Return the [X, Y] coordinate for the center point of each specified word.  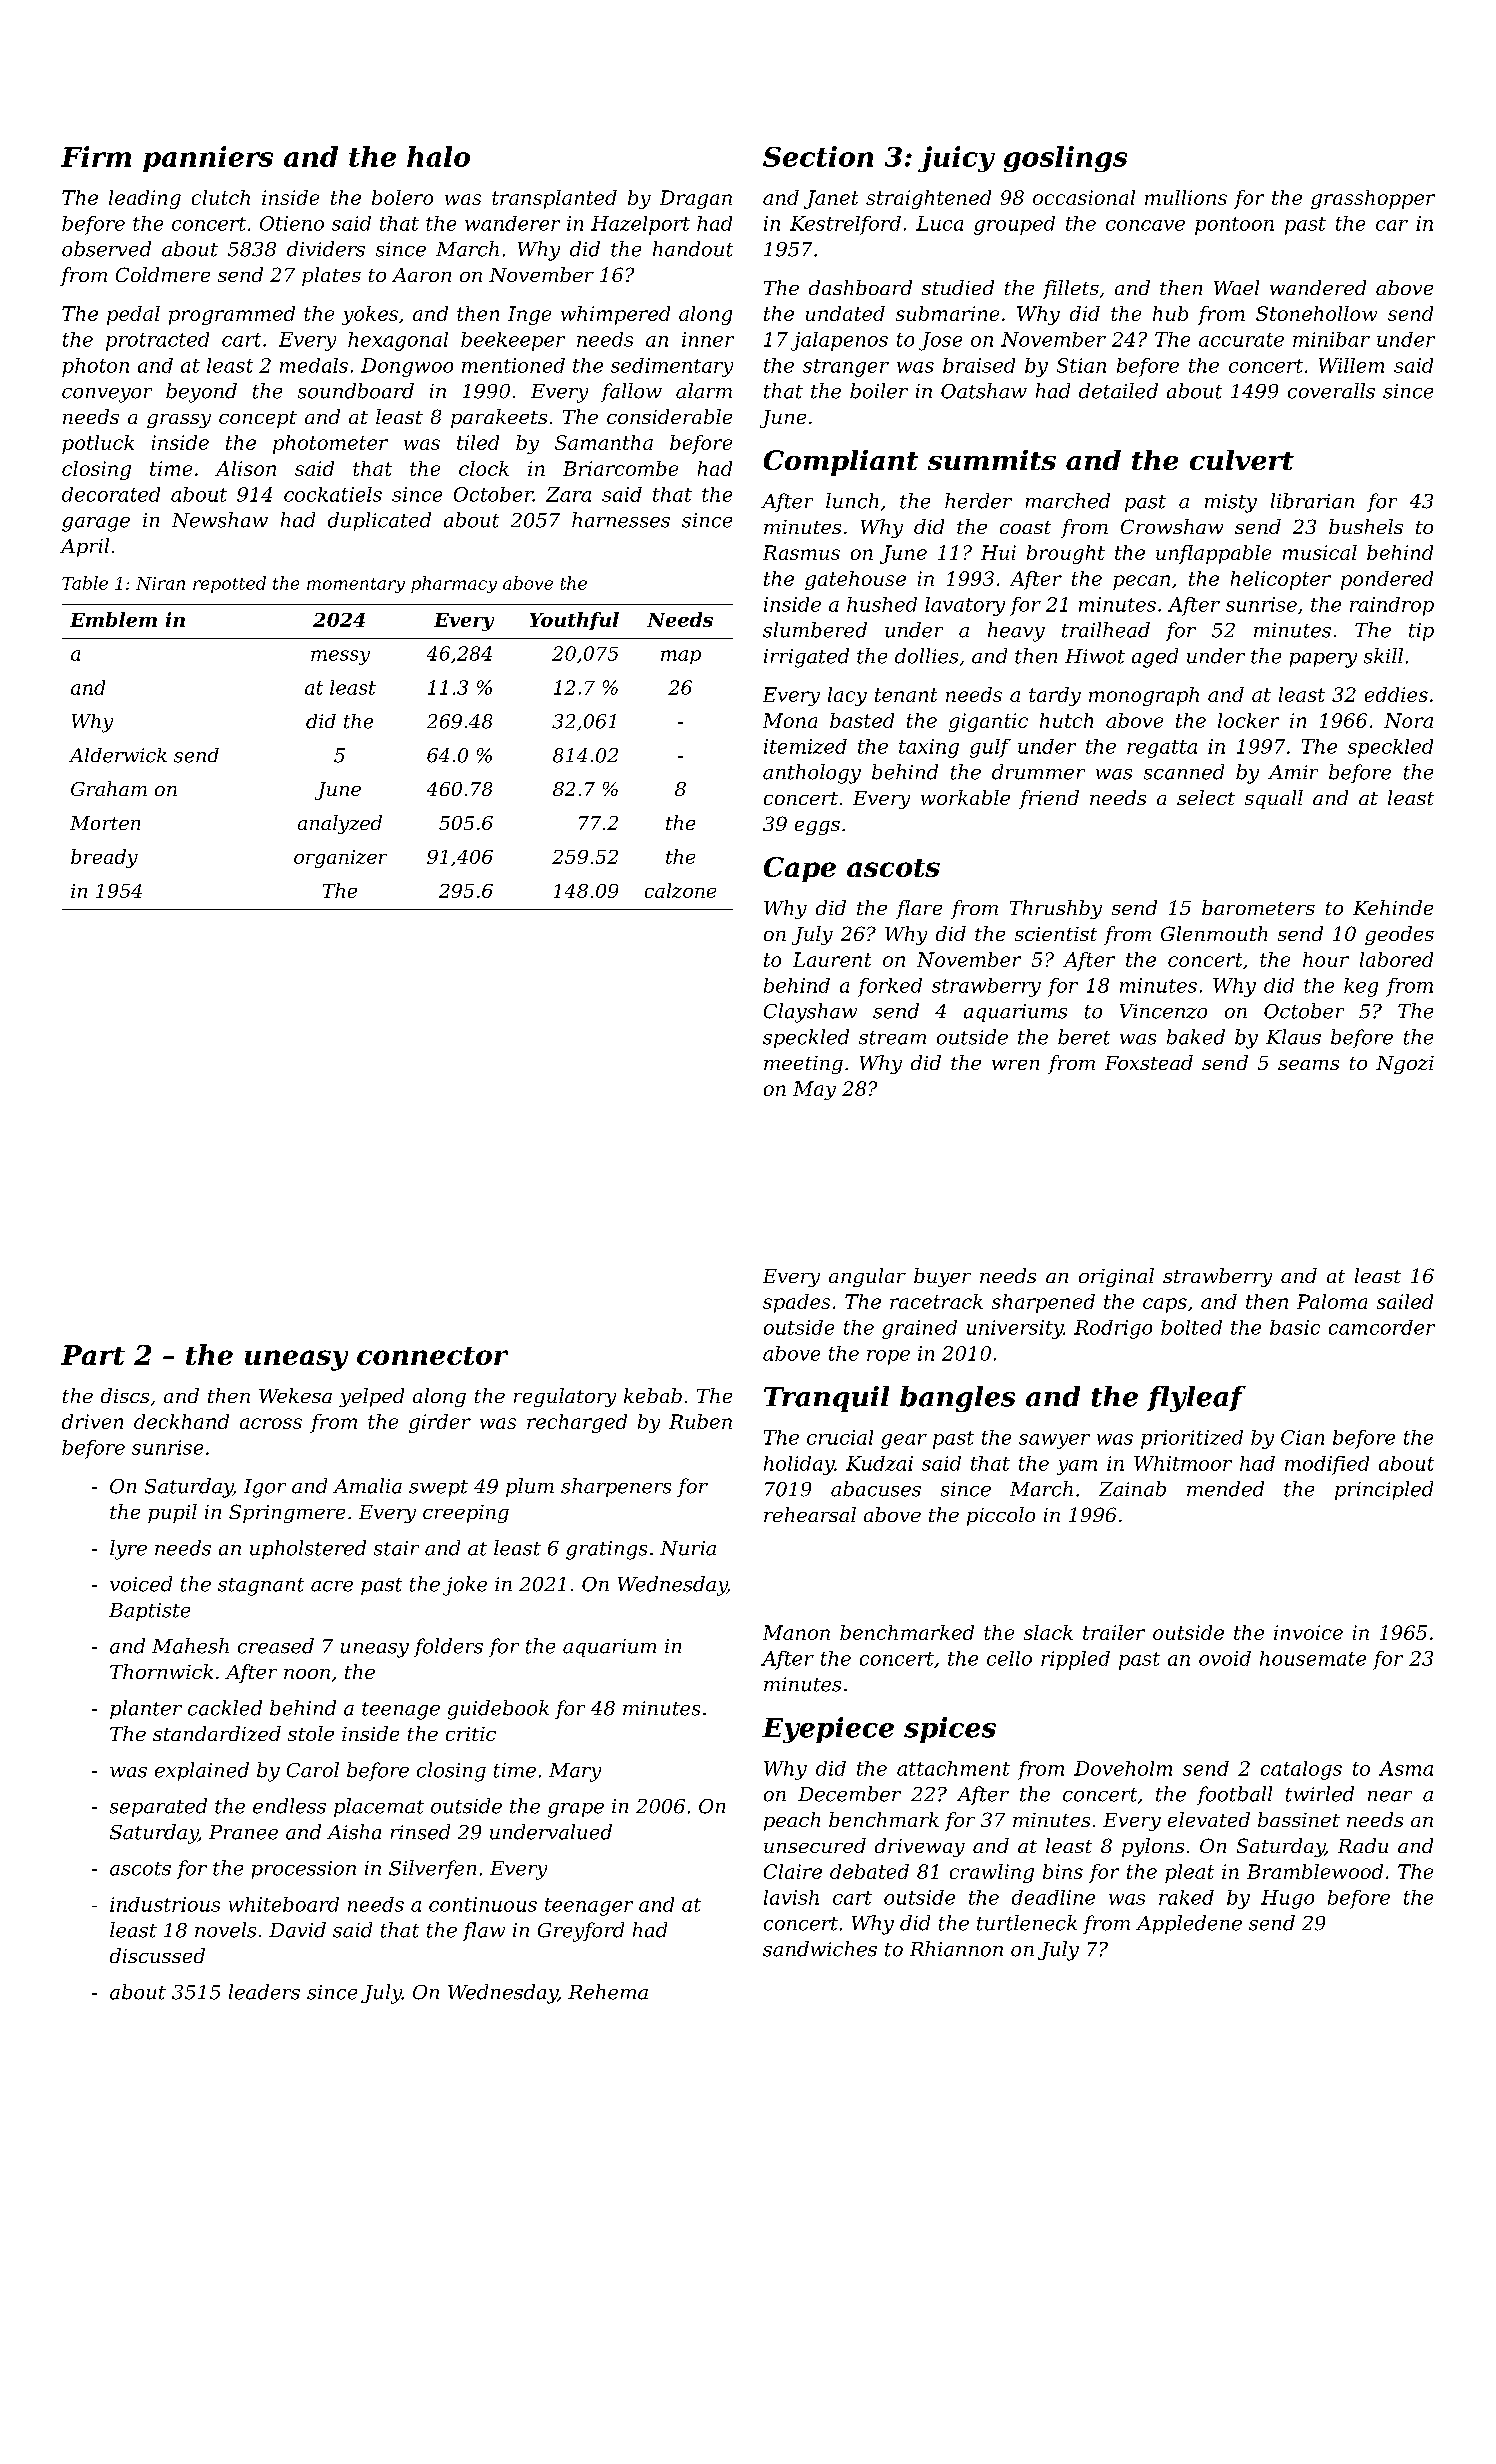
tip [1421, 632]
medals [314, 365]
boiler [879, 391]
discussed [157, 1955]
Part [93, 1355]
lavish [791, 1897]
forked [890, 987]
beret [1084, 1037]
